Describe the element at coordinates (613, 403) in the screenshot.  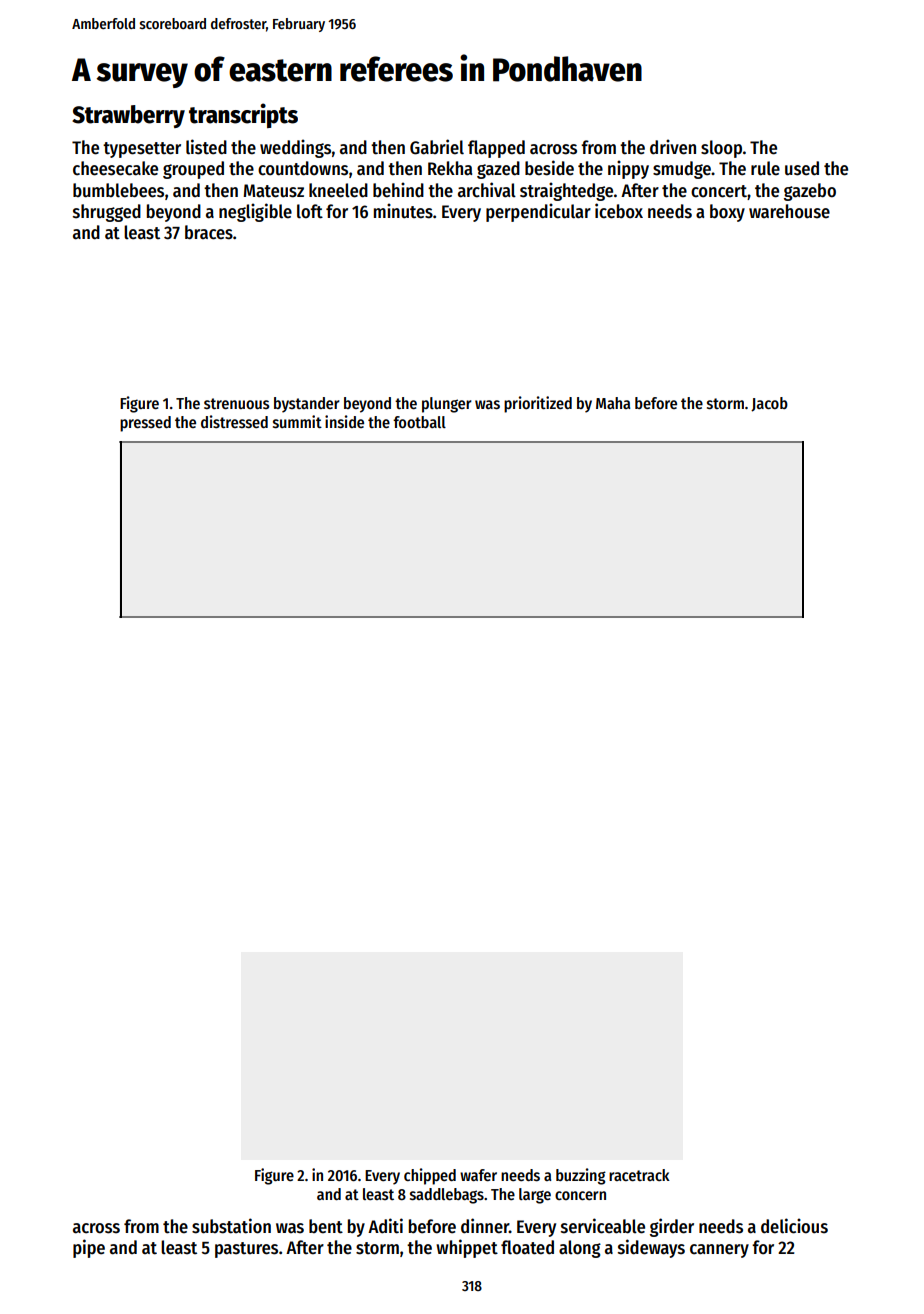
I see `Maha` at that location.
